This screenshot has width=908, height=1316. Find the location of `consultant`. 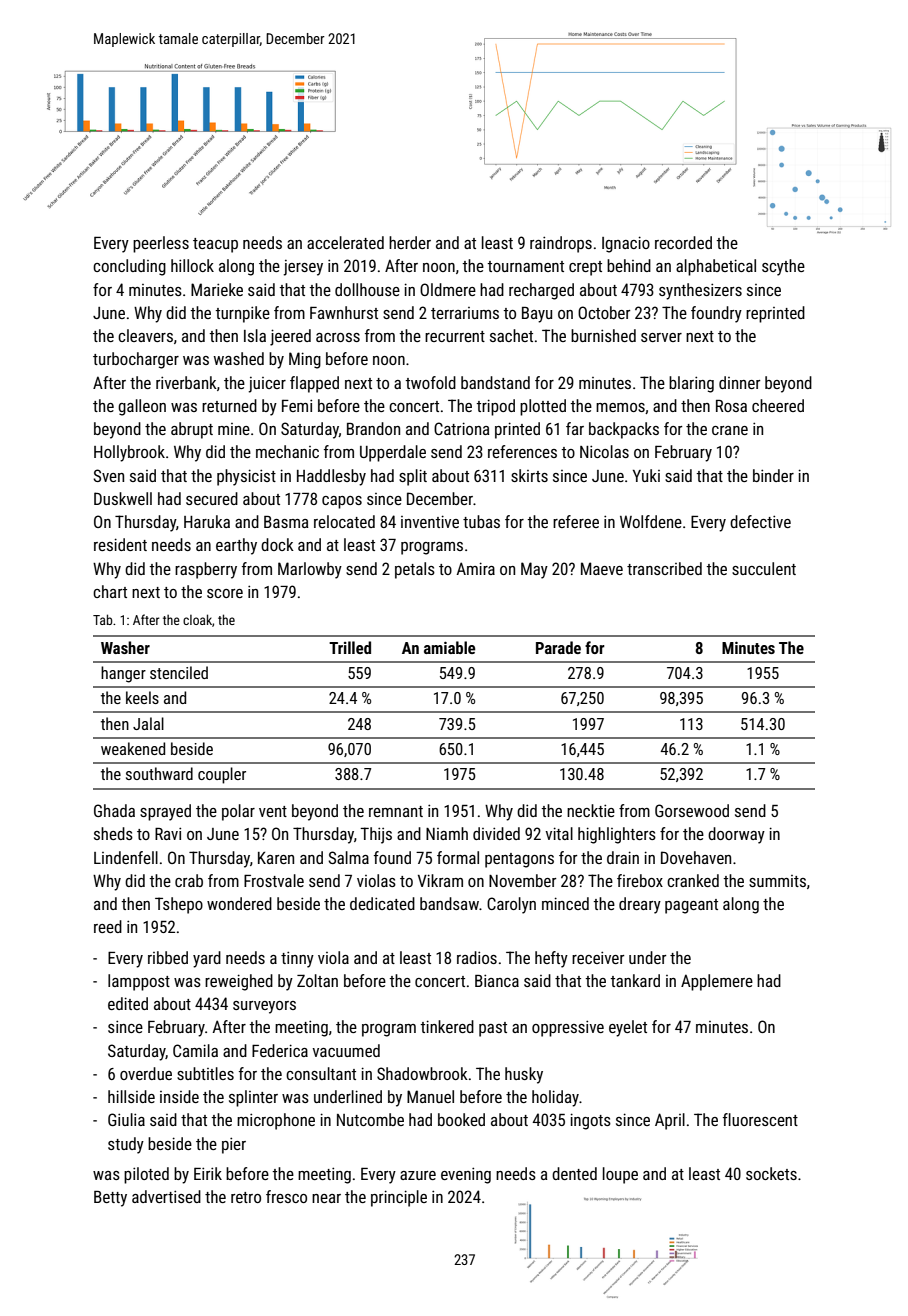

consultant is located at coordinates (321, 1073).
